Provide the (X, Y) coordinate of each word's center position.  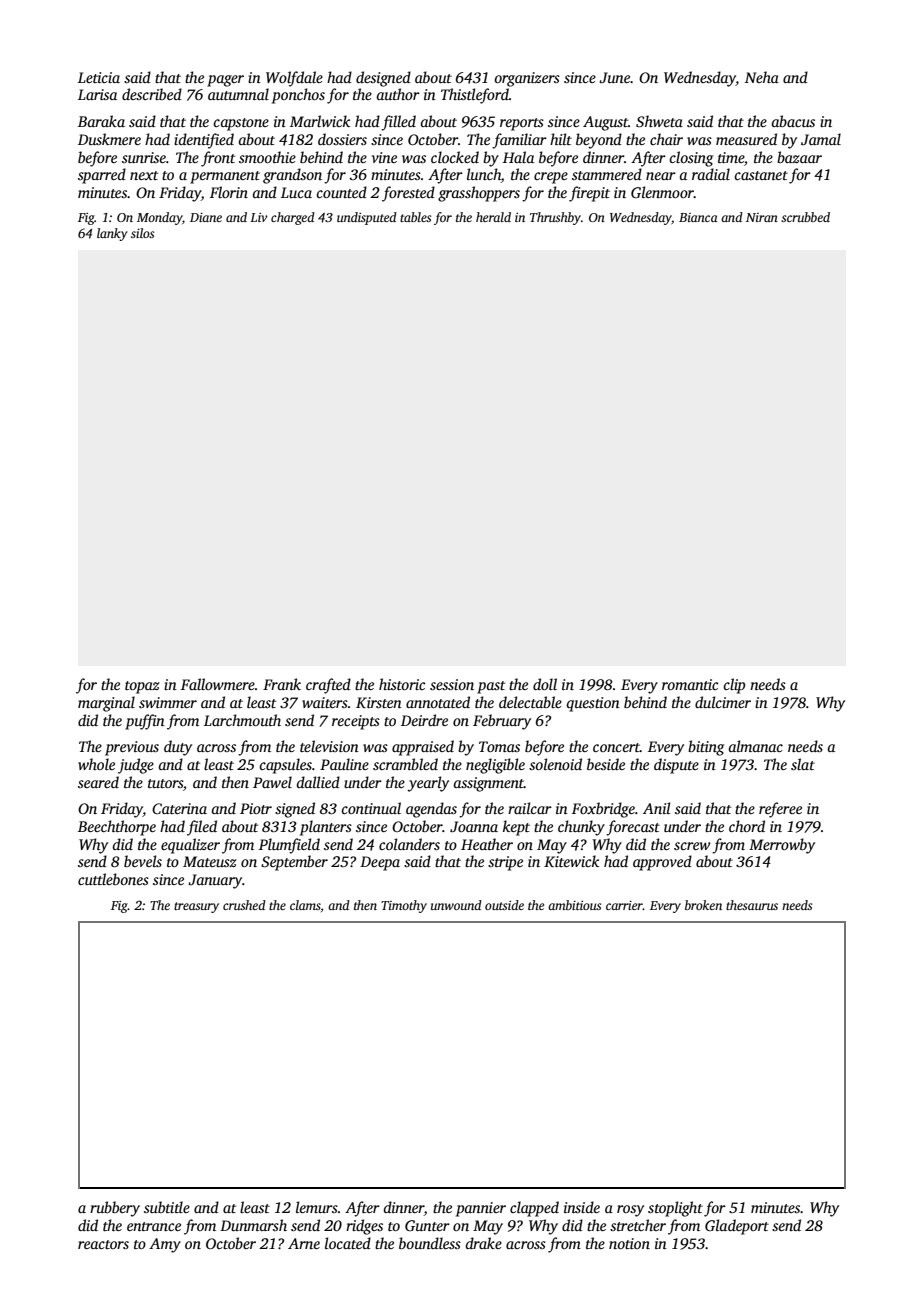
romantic (690, 684)
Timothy (404, 906)
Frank (282, 684)
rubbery (115, 1209)
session (452, 684)
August (605, 123)
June (614, 77)
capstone (241, 124)
